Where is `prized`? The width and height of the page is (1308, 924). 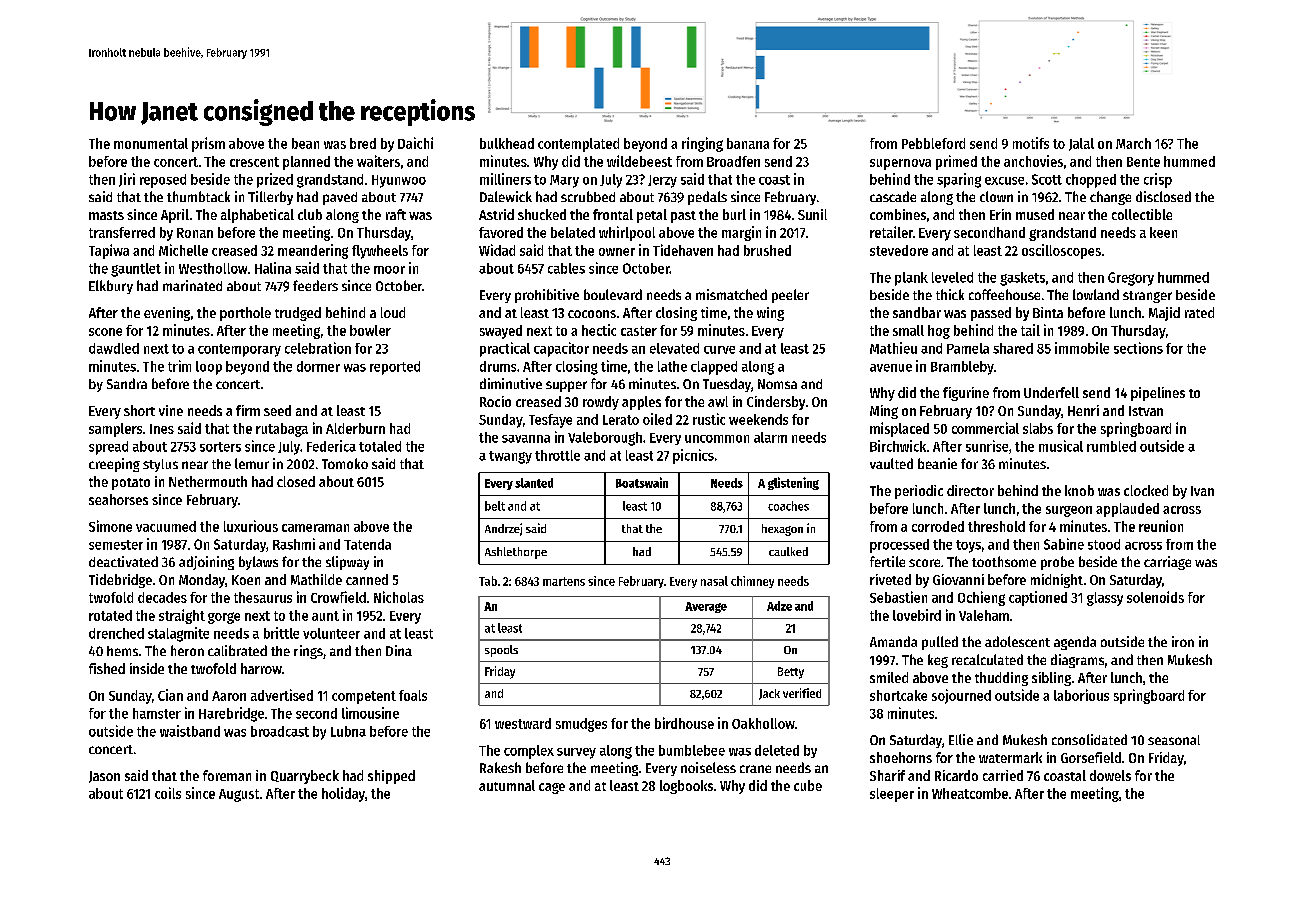
prized is located at coordinates (275, 180).
